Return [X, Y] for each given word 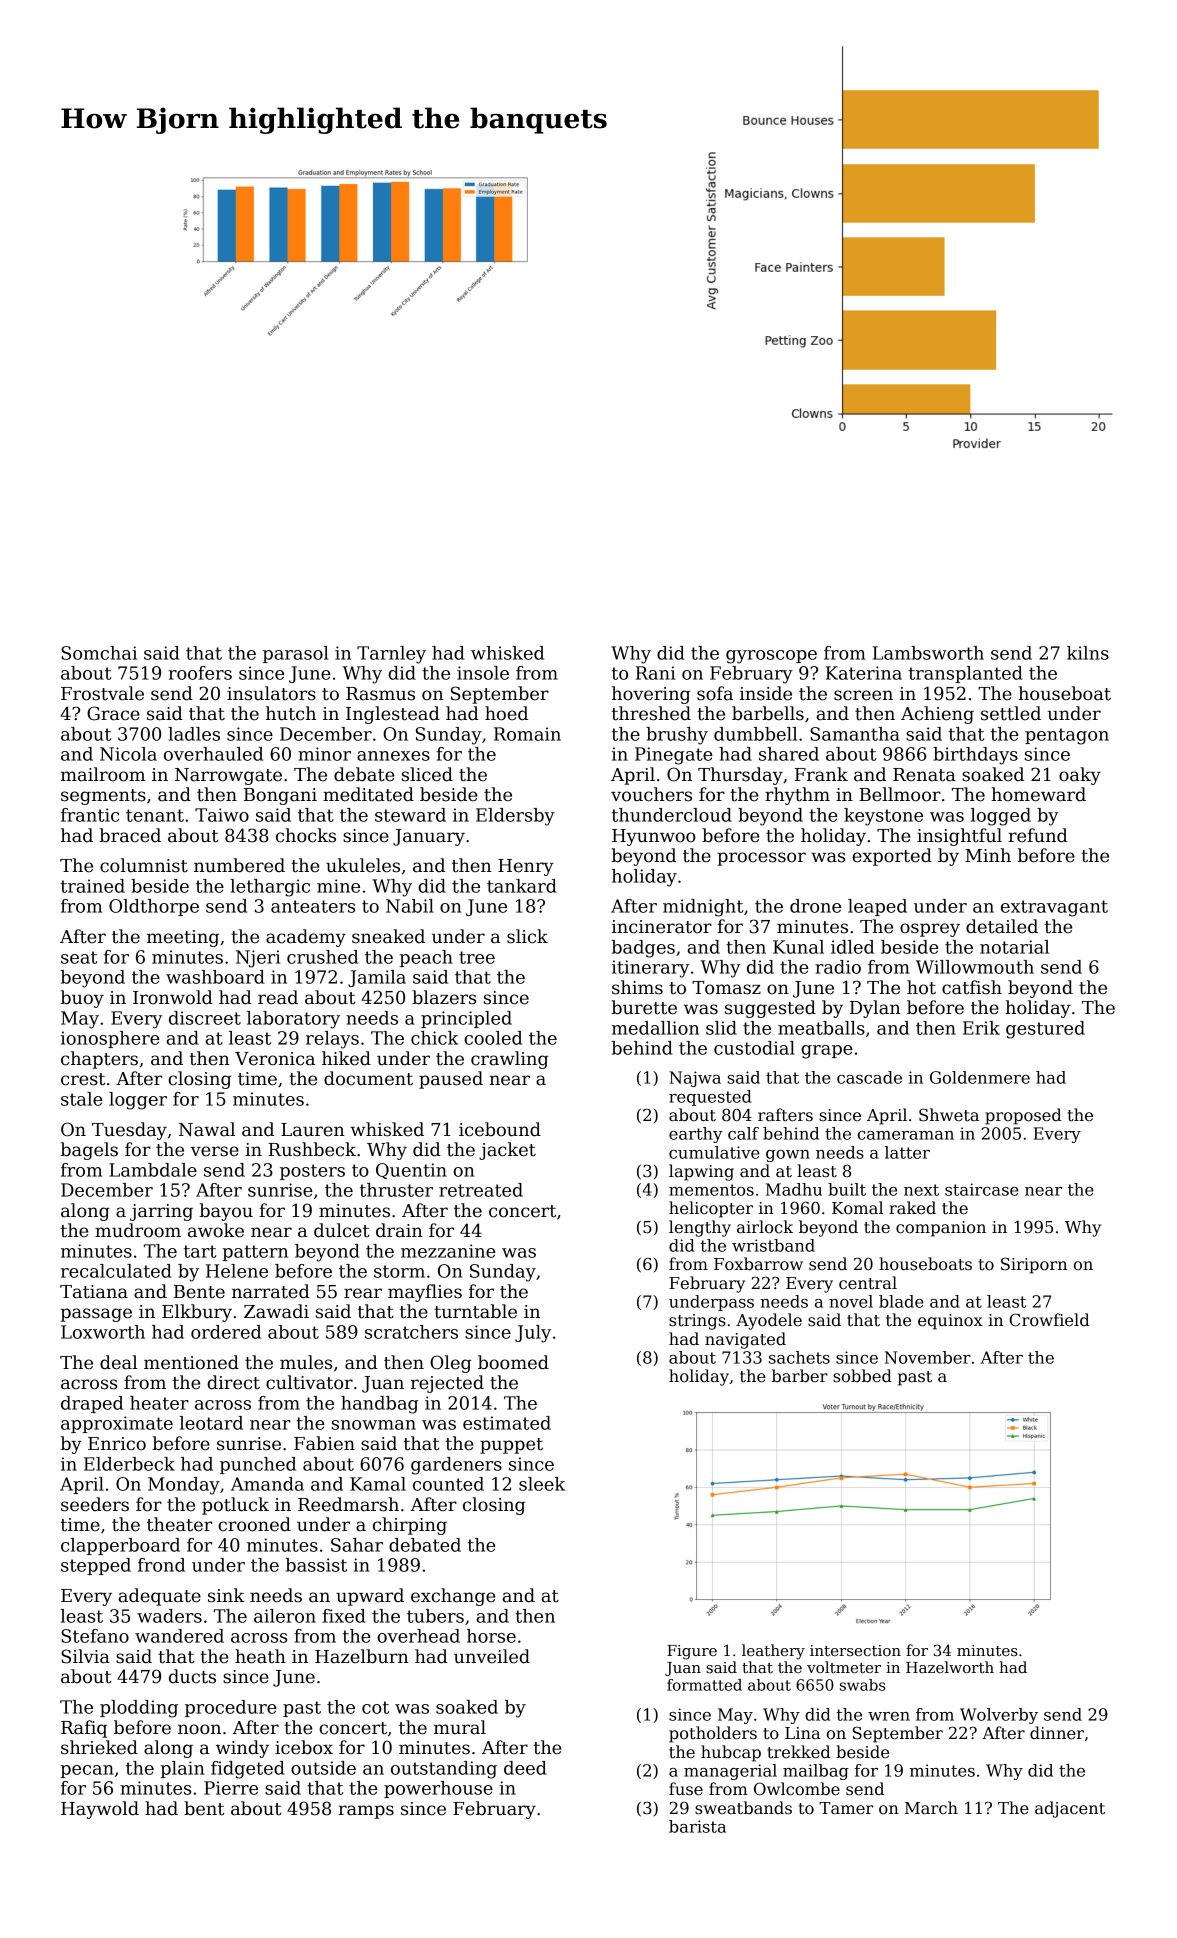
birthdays [975, 756]
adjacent [1070, 1809]
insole [483, 673]
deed [525, 1768]
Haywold [100, 1810]
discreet [205, 1018]
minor [324, 754]
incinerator [662, 927]
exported [892, 857]
